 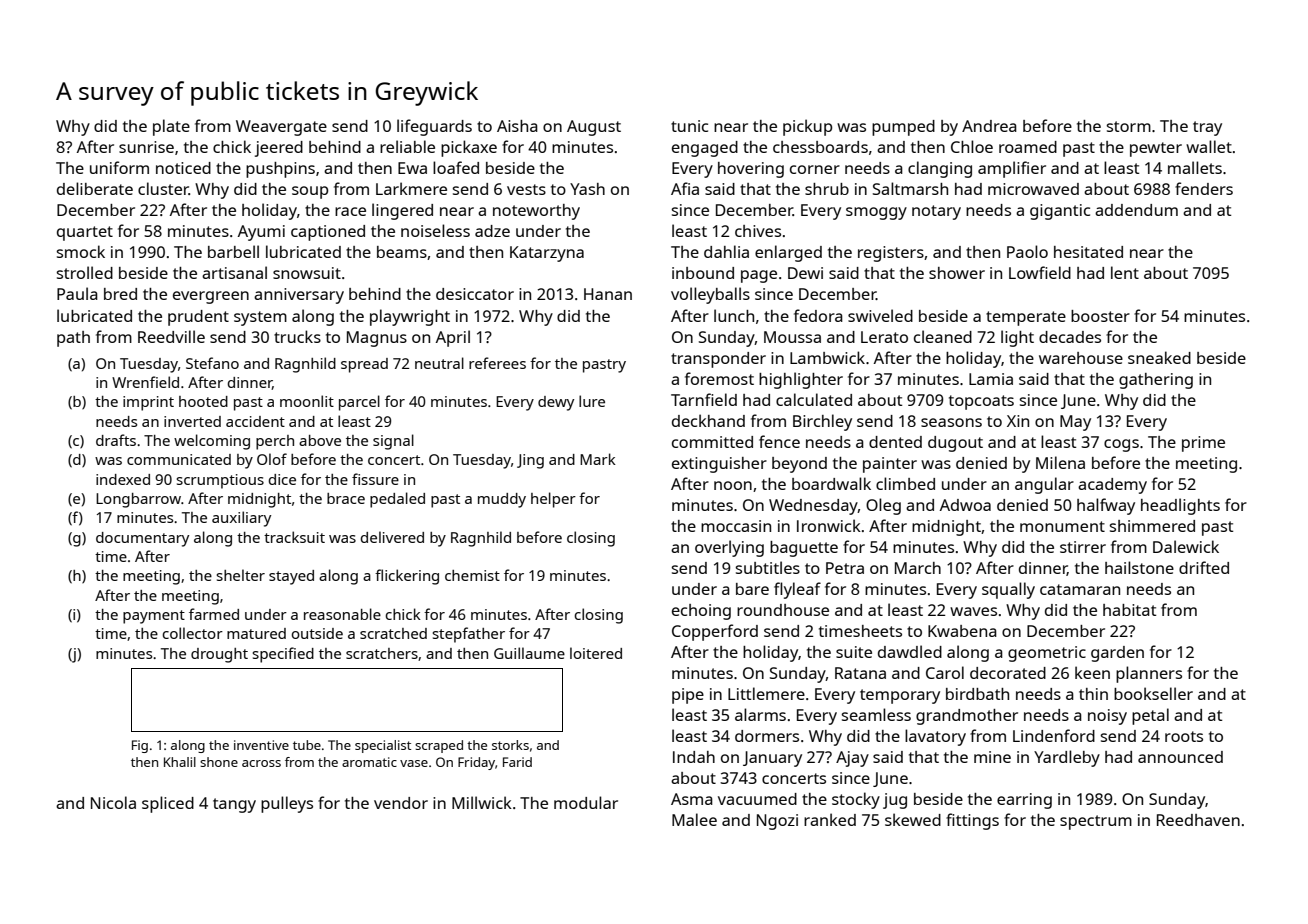 I want to click on vendor, so click(x=401, y=803).
